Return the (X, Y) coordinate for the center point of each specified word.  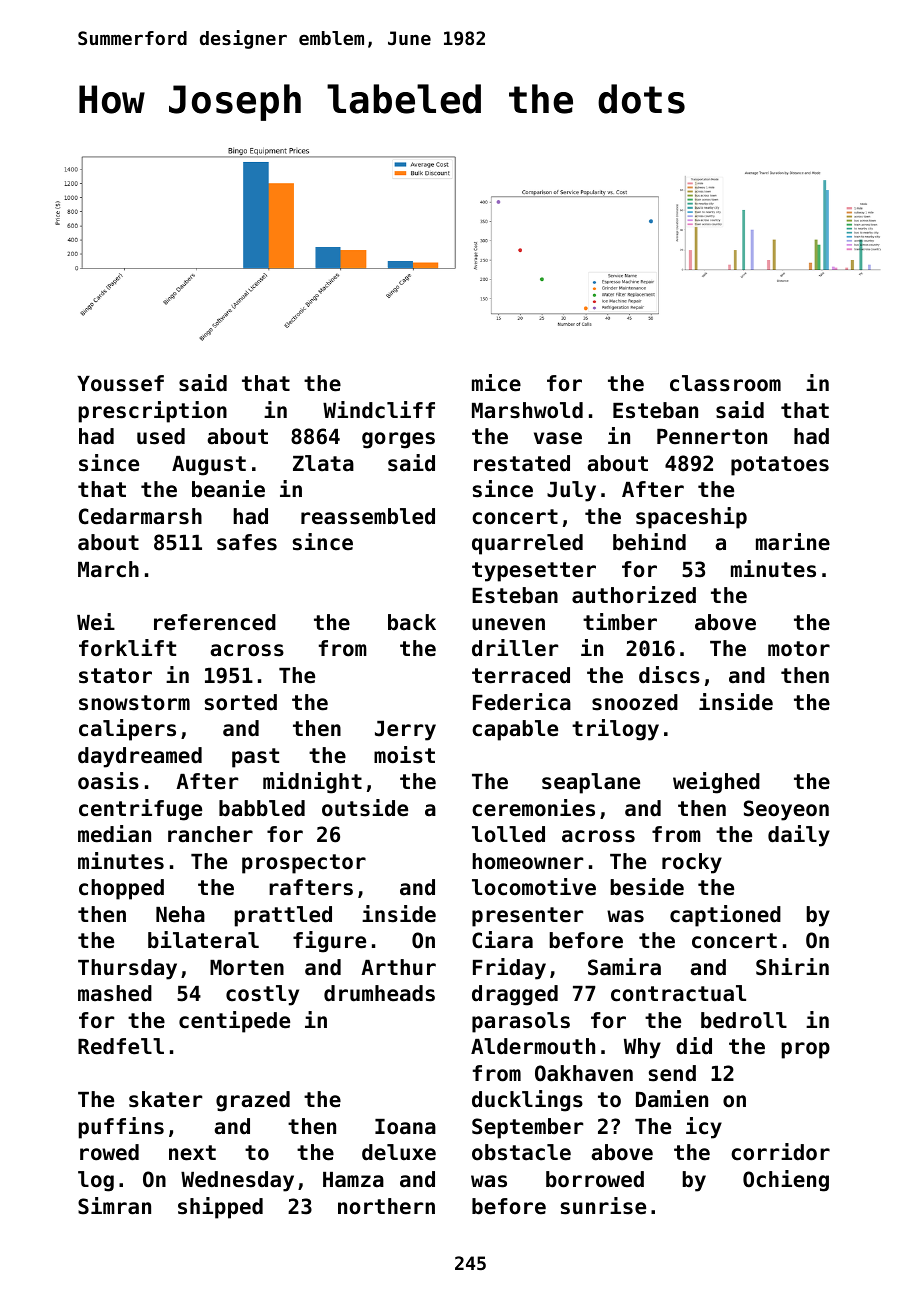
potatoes (780, 466)
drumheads (379, 993)
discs (669, 675)
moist (404, 755)
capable (515, 730)
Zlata (323, 463)
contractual (678, 993)
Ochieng (786, 1181)
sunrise (603, 1206)
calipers (127, 730)
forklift (127, 648)
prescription (153, 412)
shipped (220, 1208)
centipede (234, 1022)
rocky (692, 863)
